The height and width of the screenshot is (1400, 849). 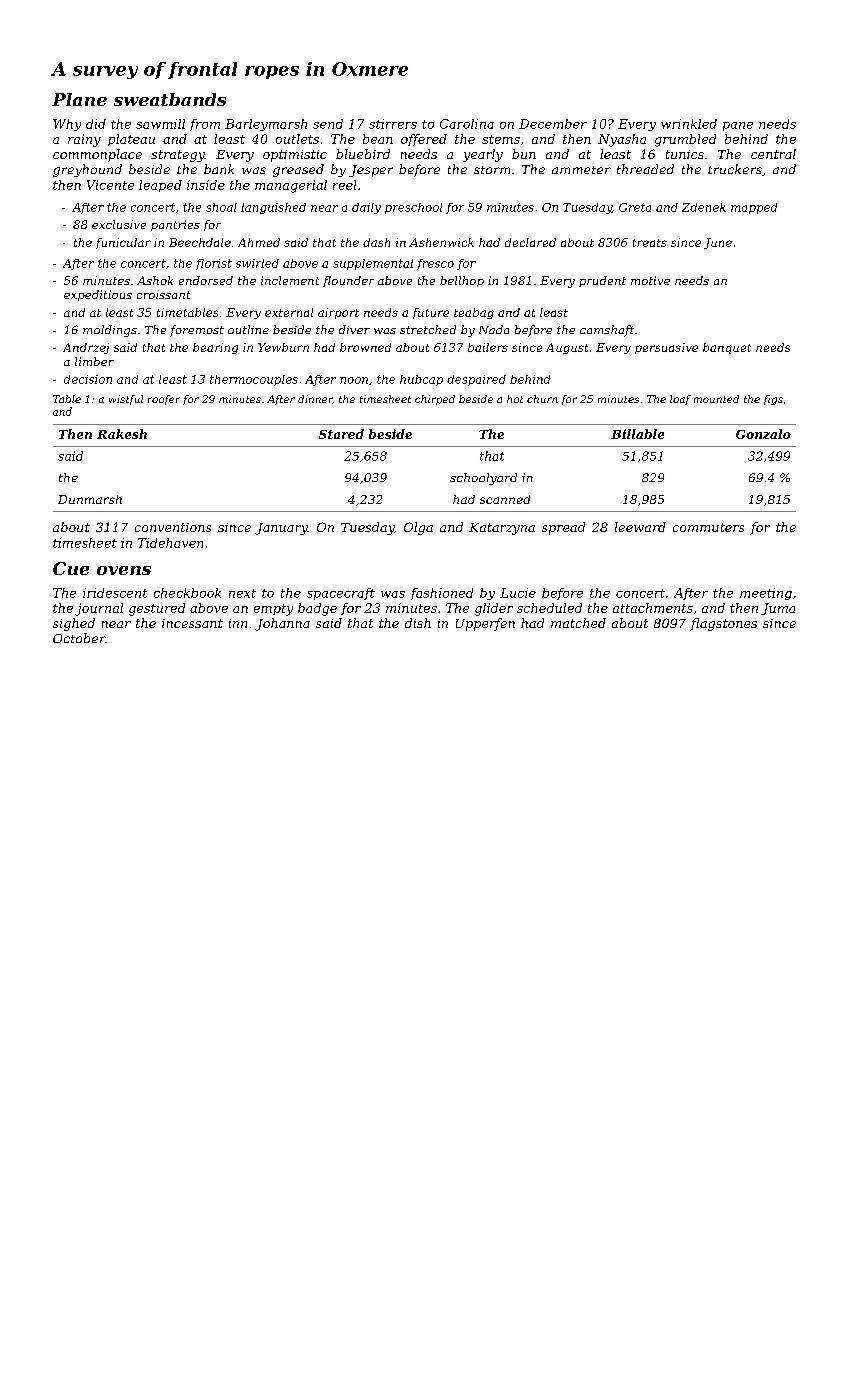 I want to click on Upperfen, so click(x=485, y=624).
